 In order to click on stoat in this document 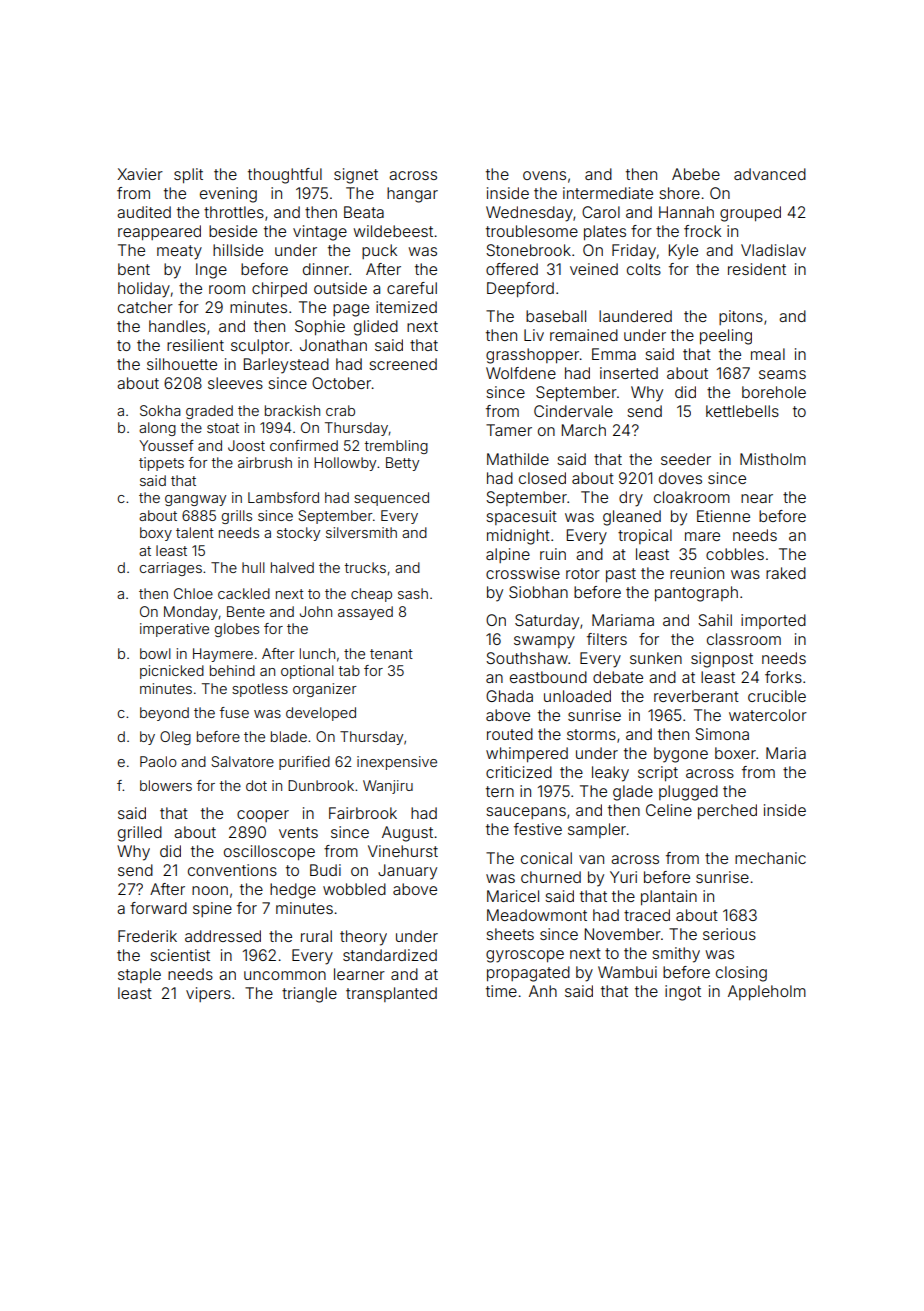, I will do `click(223, 428)`.
